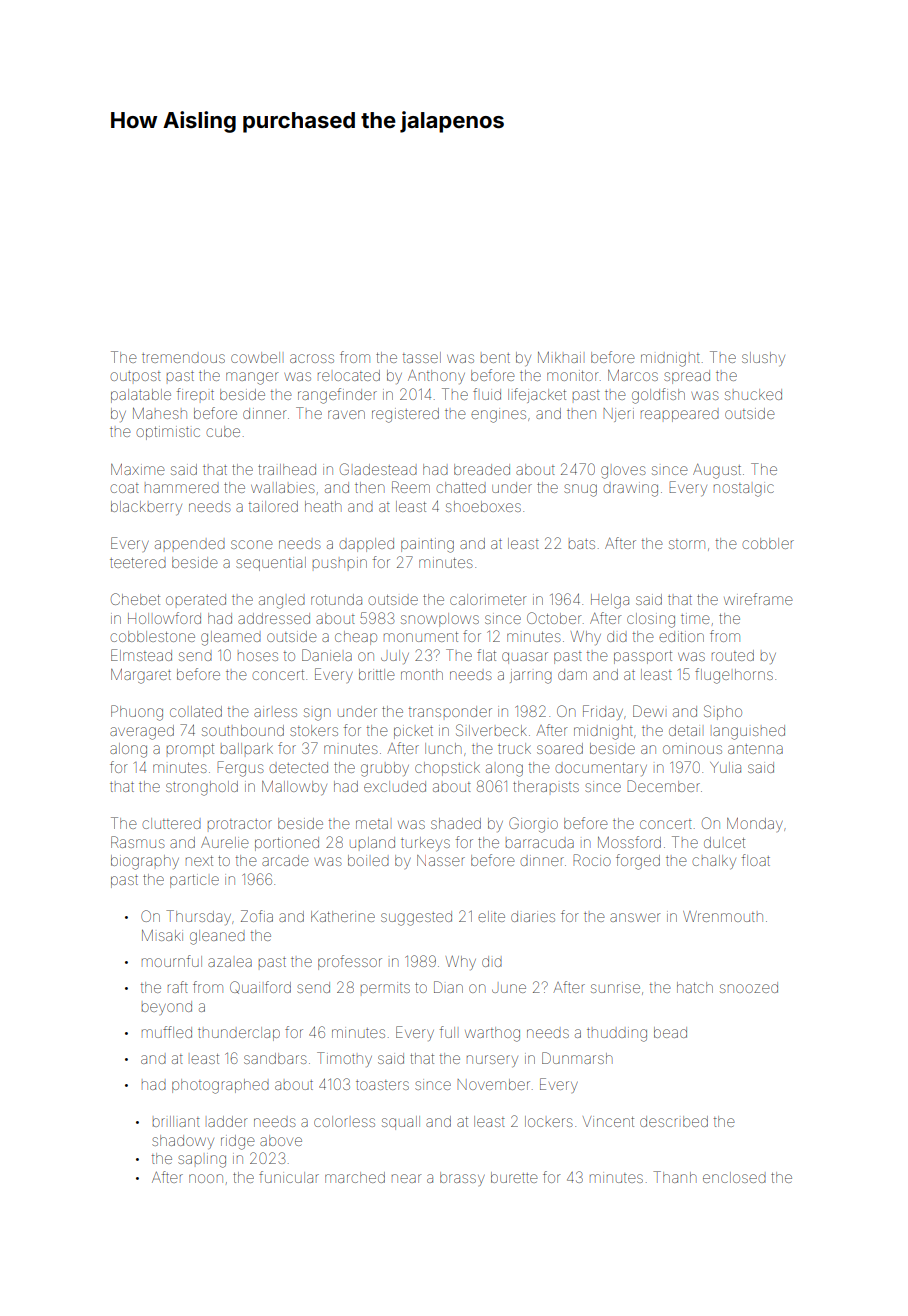 This page has height=1316, width=908. I want to click on snoozed, so click(749, 987).
